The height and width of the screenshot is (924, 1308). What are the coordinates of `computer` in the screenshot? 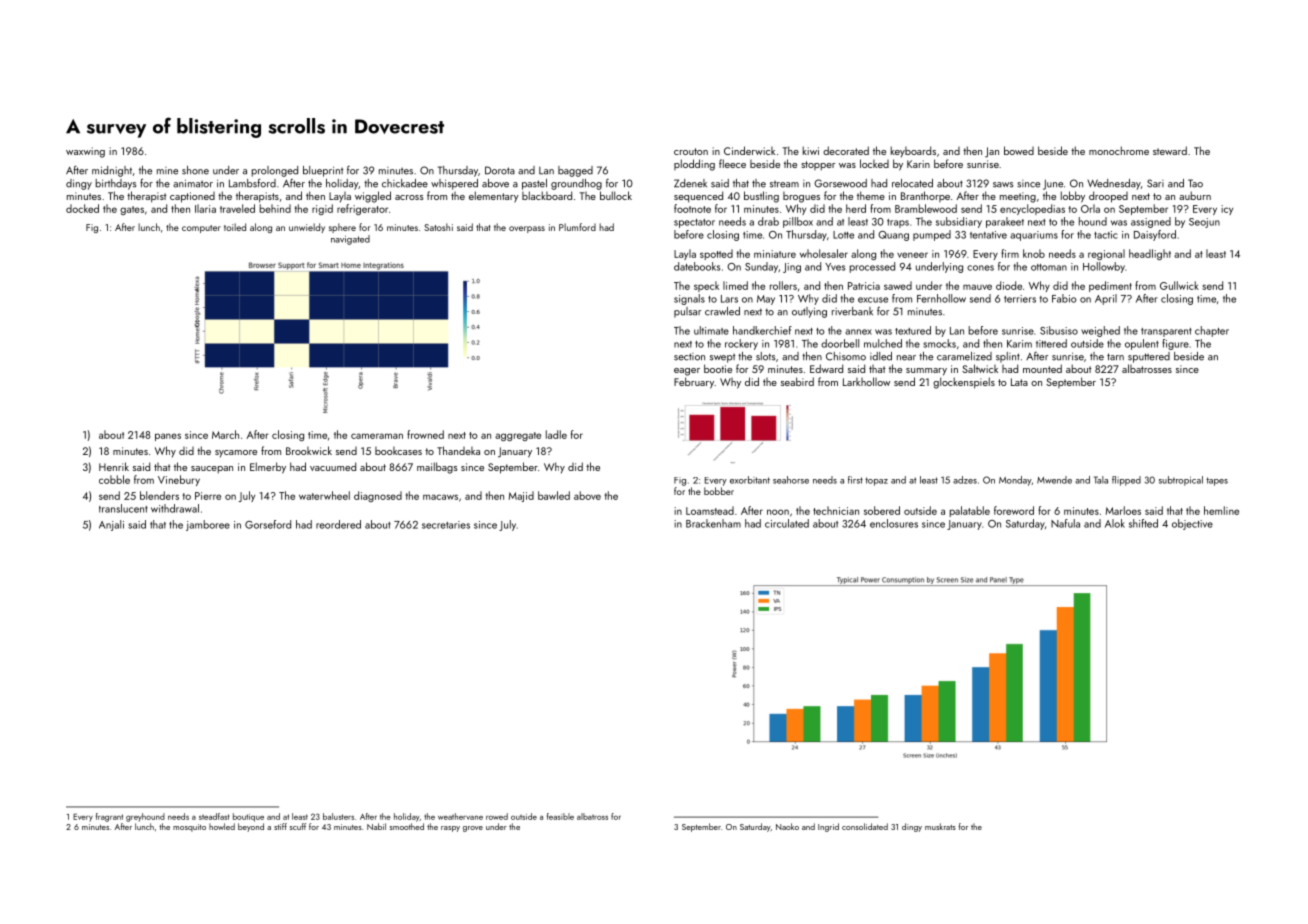 It's located at (201, 229).
